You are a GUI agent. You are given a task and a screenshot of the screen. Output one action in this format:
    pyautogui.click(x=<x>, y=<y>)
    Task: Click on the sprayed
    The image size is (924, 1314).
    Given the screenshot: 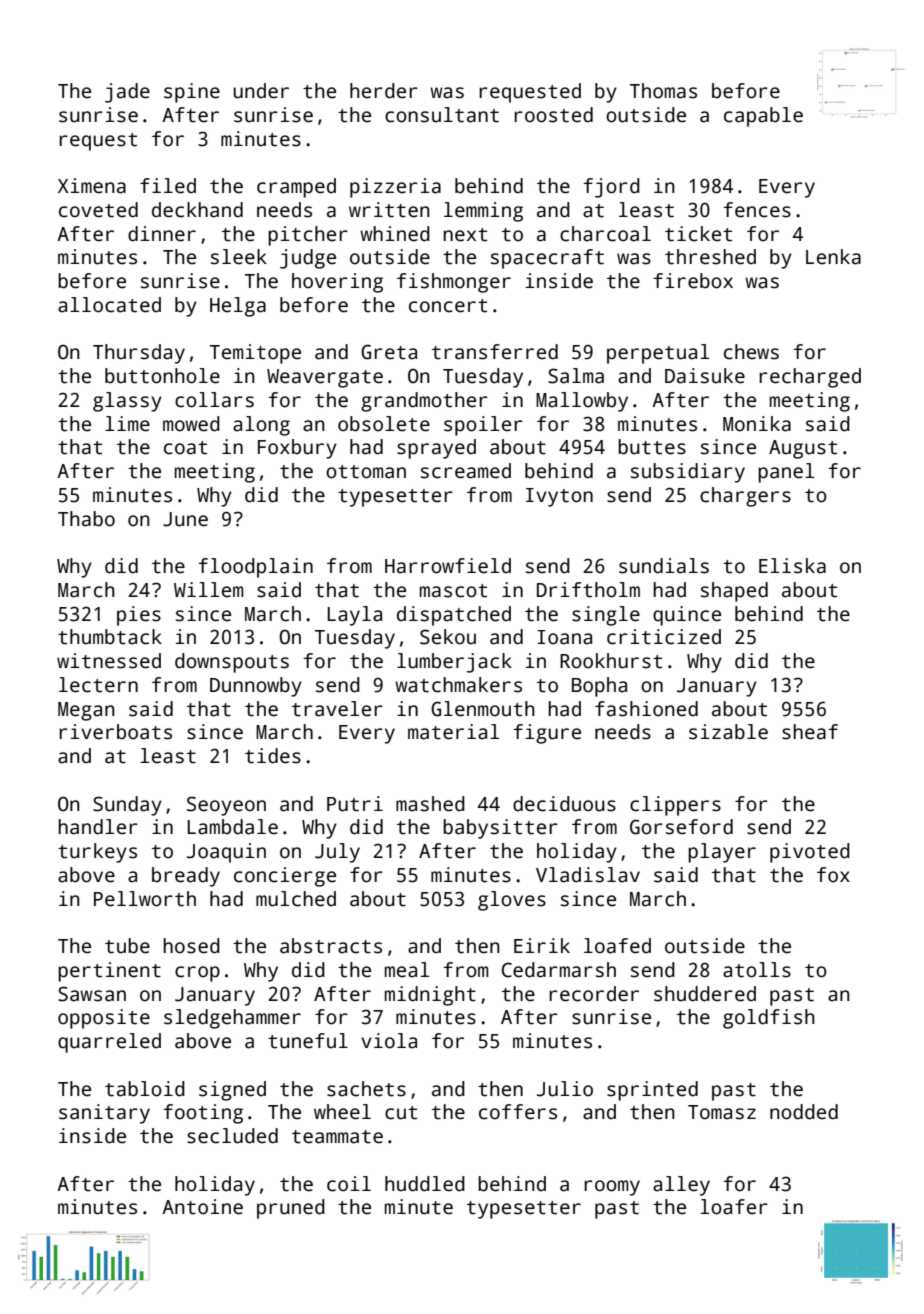 What is the action you would take?
    pyautogui.click(x=436, y=449)
